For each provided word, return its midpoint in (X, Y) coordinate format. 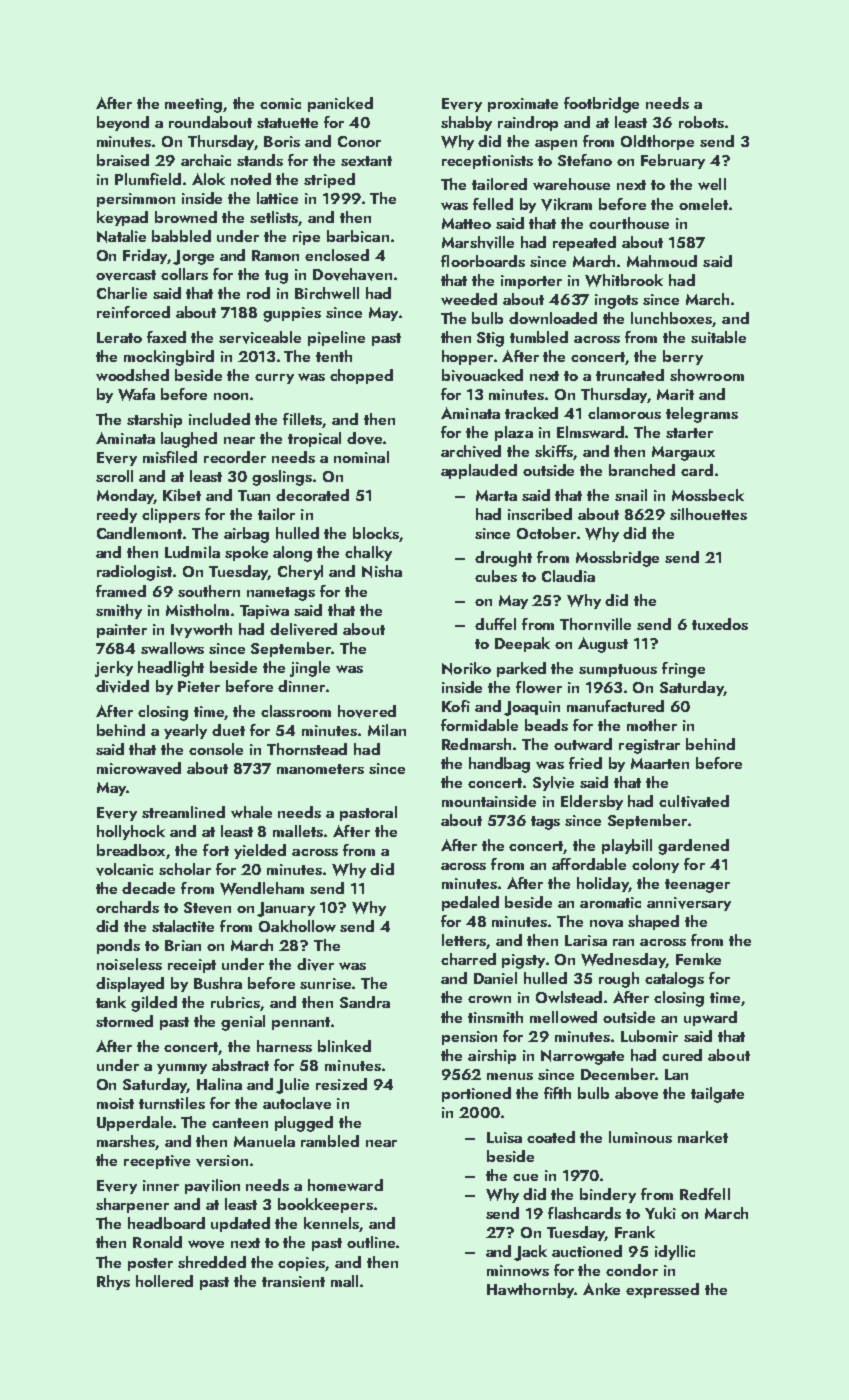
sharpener (132, 1205)
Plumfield (148, 179)
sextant (366, 161)
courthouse (629, 223)
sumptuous (618, 670)
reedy (117, 515)
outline (371, 1242)
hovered (367, 711)
